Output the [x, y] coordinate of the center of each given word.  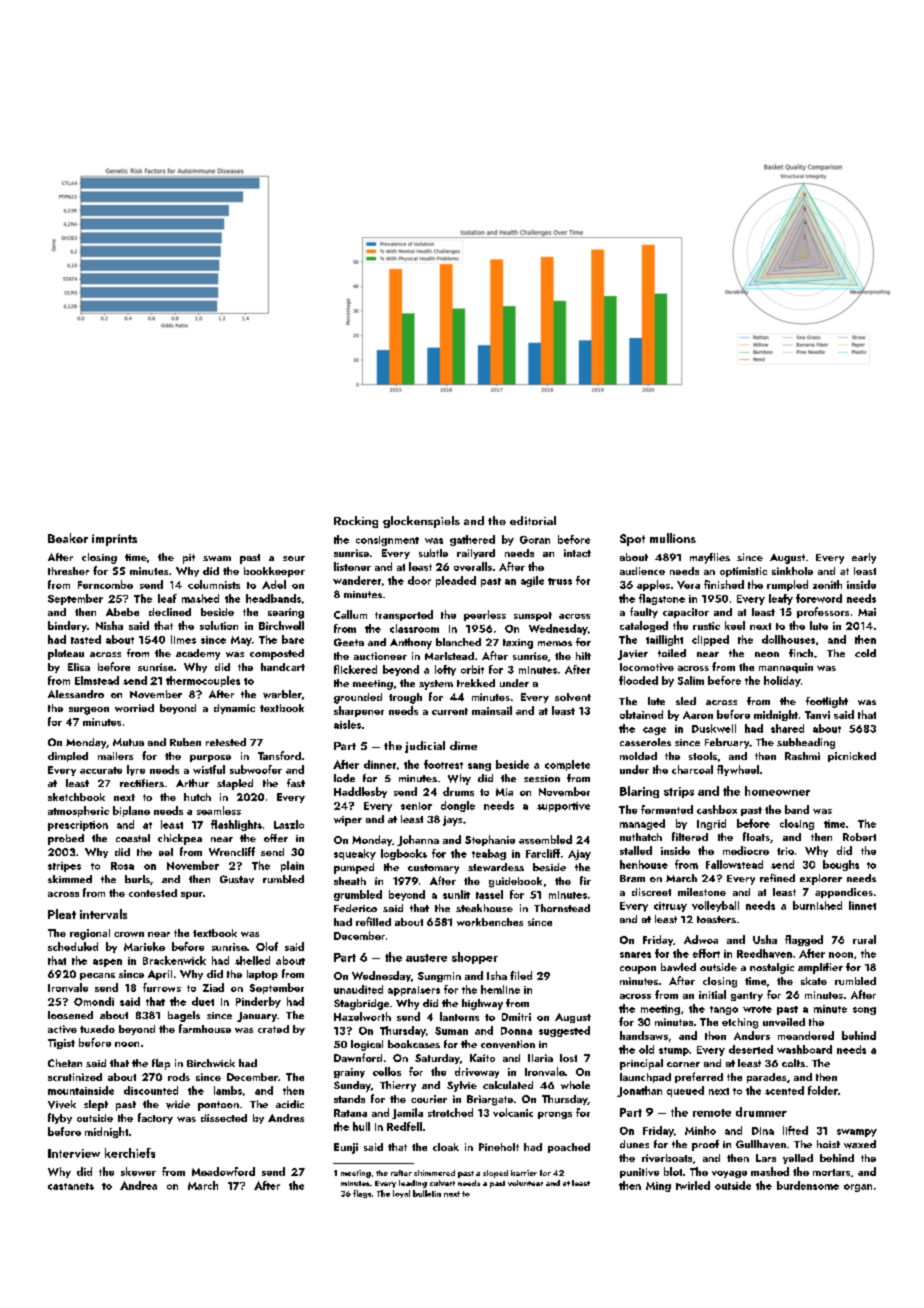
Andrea [138, 1185]
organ [858, 1188]
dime [463, 745]
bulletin [427, 1193]
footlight [827, 702]
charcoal [692, 769]
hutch [197, 797]
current [450, 711]
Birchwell [281, 625]
